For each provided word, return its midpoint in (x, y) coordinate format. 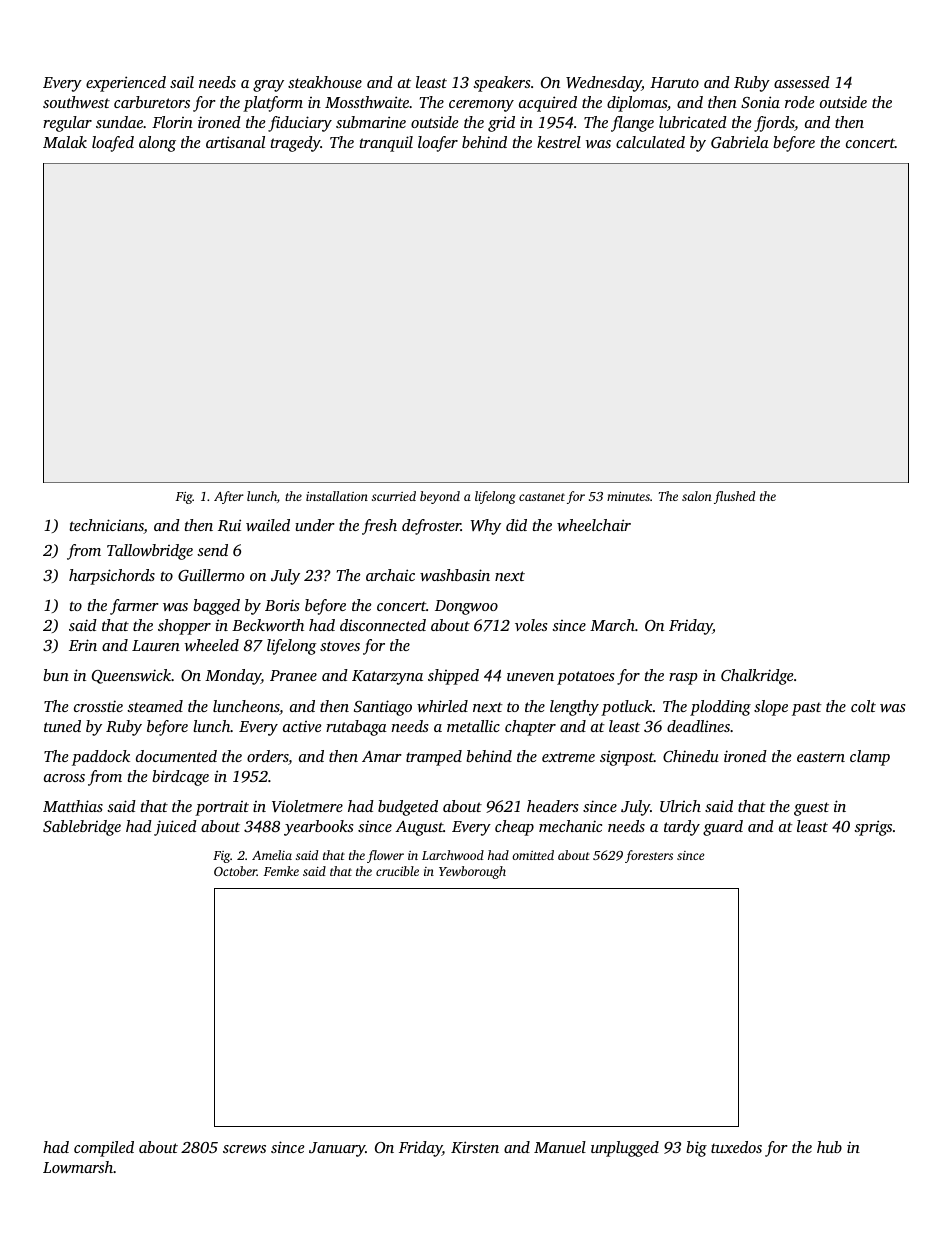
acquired (548, 104)
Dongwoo (466, 607)
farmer (134, 607)
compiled (104, 1149)
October (235, 871)
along (157, 144)
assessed (802, 82)
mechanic (570, 826)
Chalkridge (757, 677)
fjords (774, 124)
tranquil (386, 144)
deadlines (698, 726)
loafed (113, 144)
